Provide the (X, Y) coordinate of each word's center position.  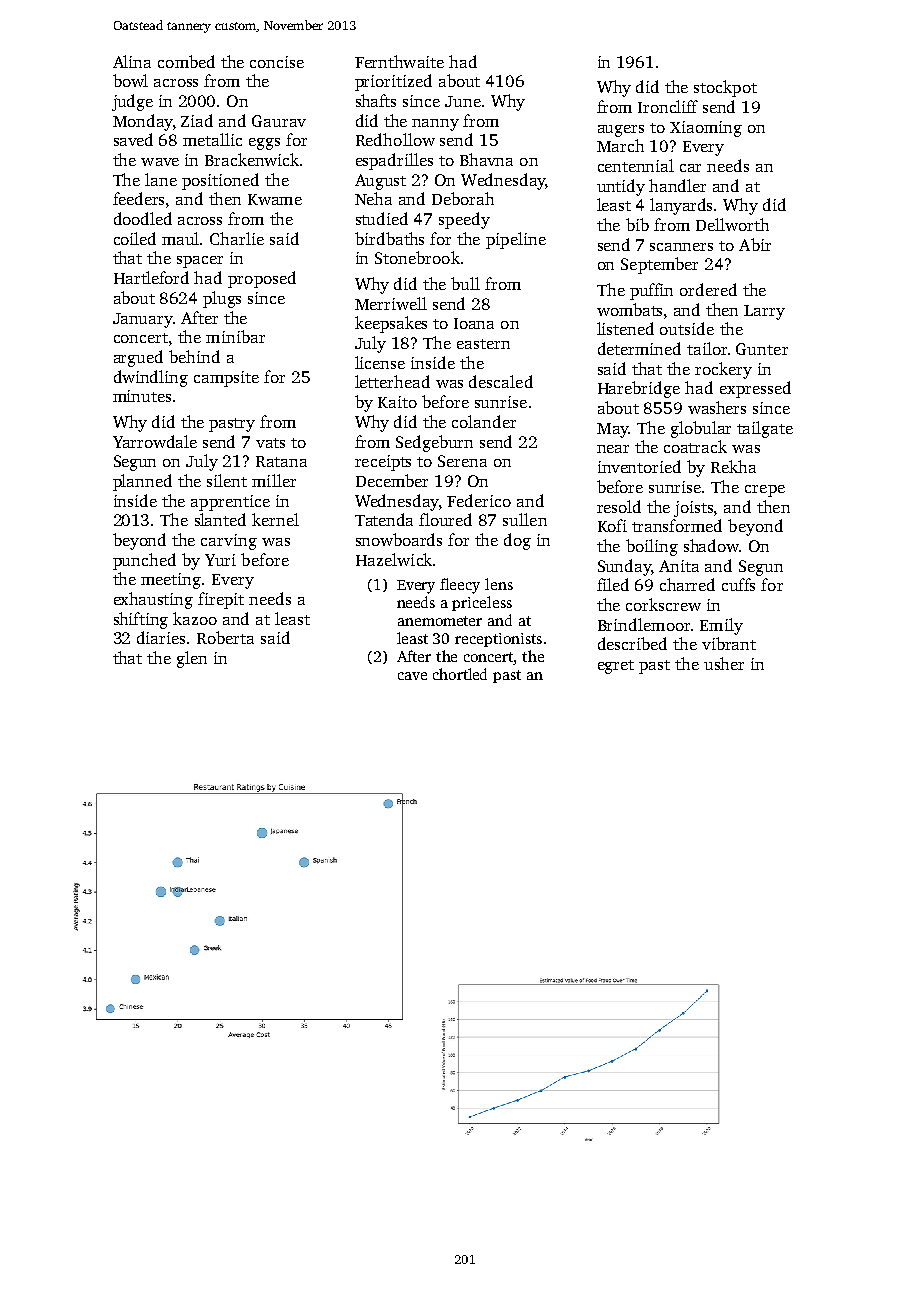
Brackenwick (252, 159)
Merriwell (391, 303)
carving (229, 542)
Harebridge (639, 389)
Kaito (397, 402)
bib (637, 224)
